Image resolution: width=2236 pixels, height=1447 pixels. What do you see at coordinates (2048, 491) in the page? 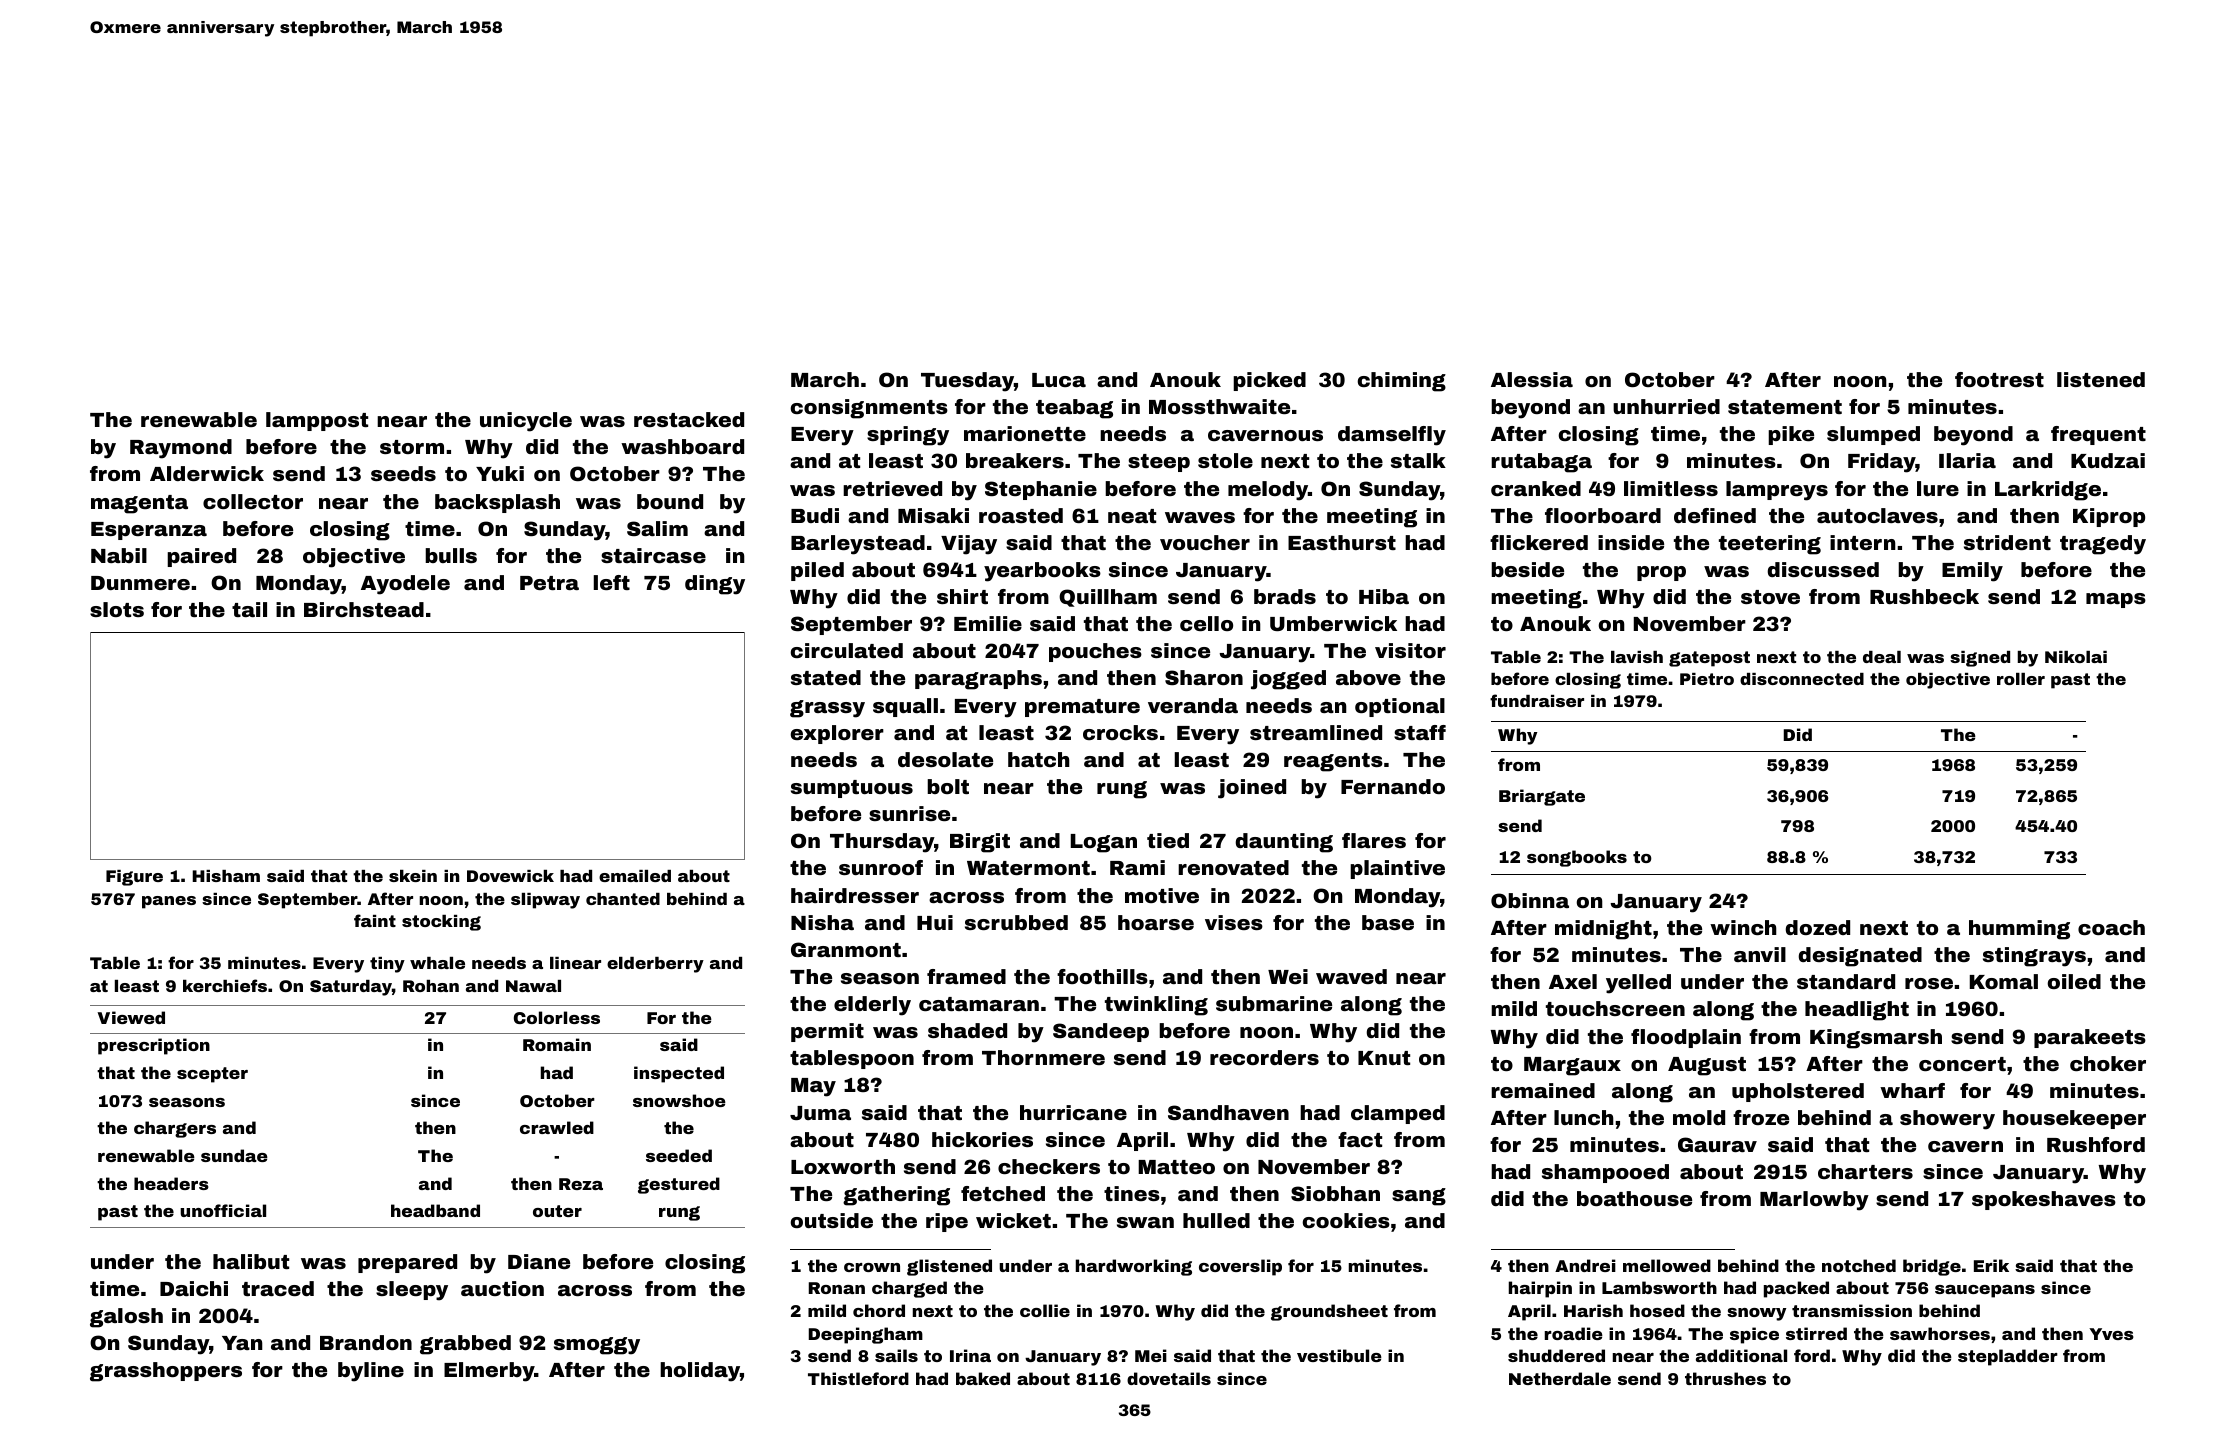
I see `Larkridge` at bounding box center [2048, 491].
